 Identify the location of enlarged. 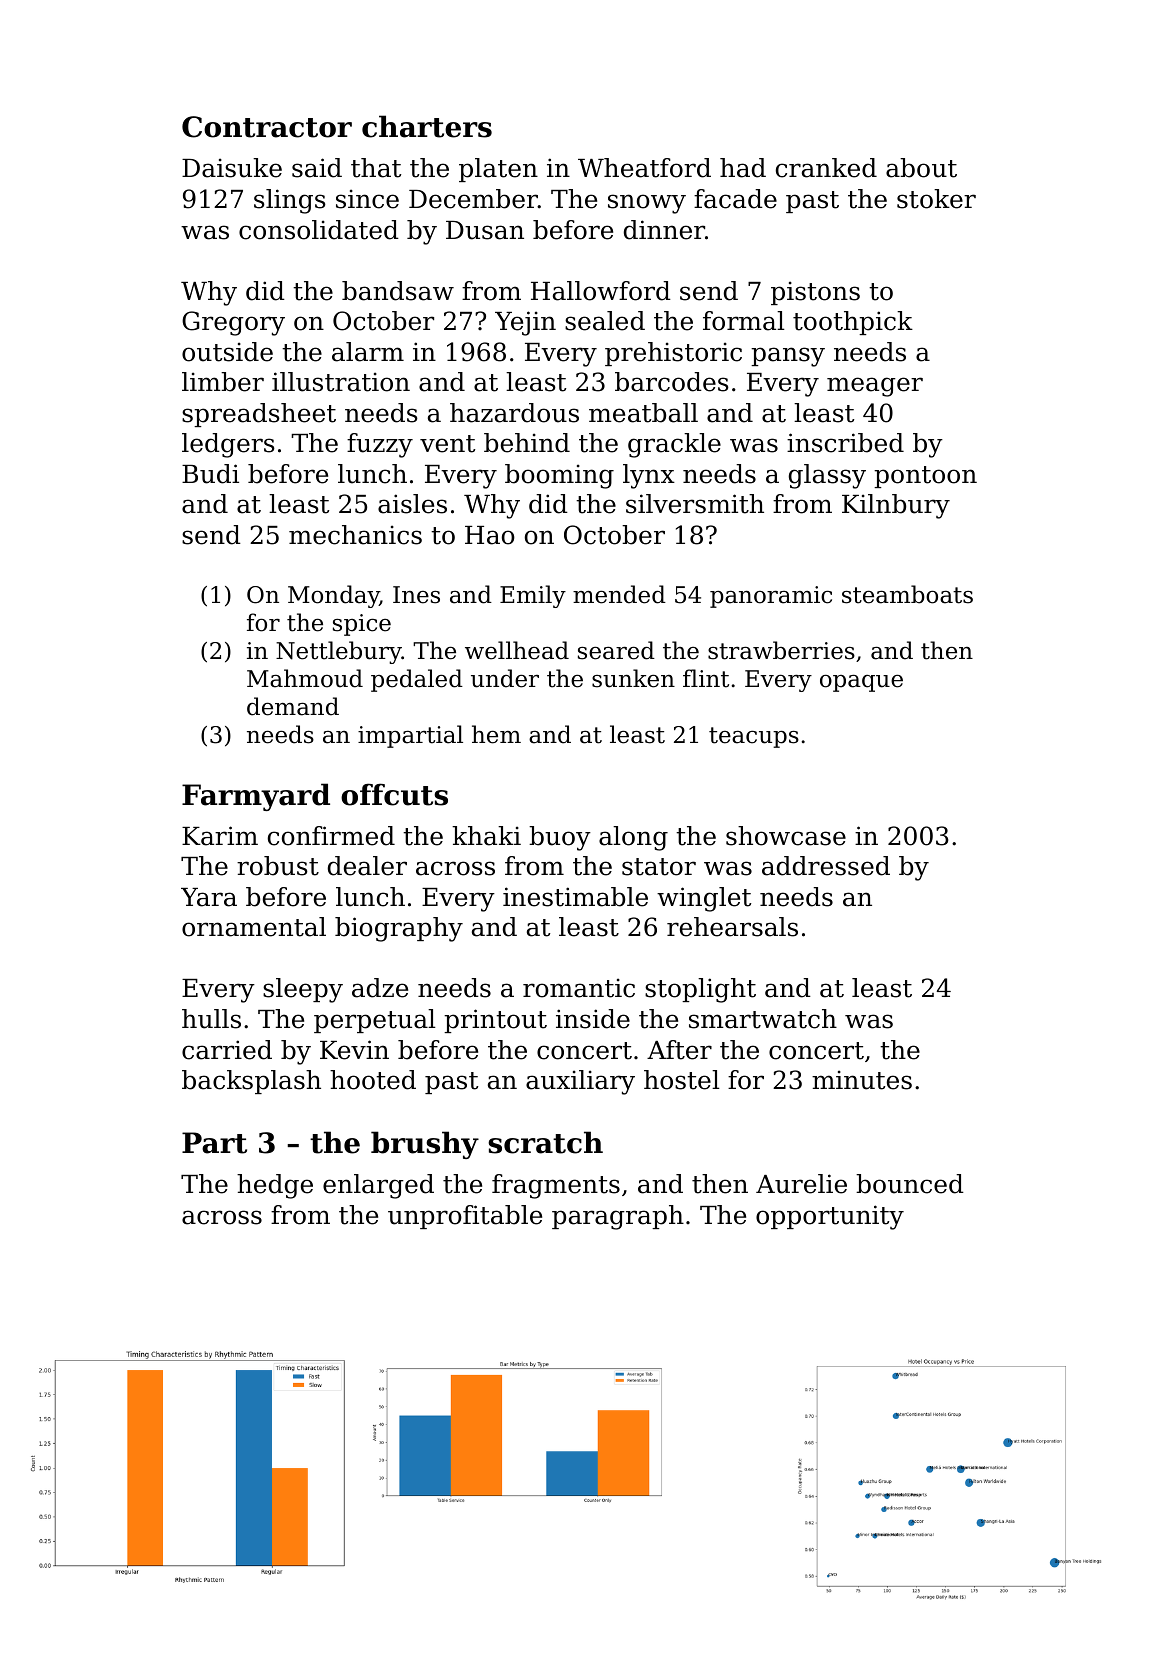
(378, 1186).
